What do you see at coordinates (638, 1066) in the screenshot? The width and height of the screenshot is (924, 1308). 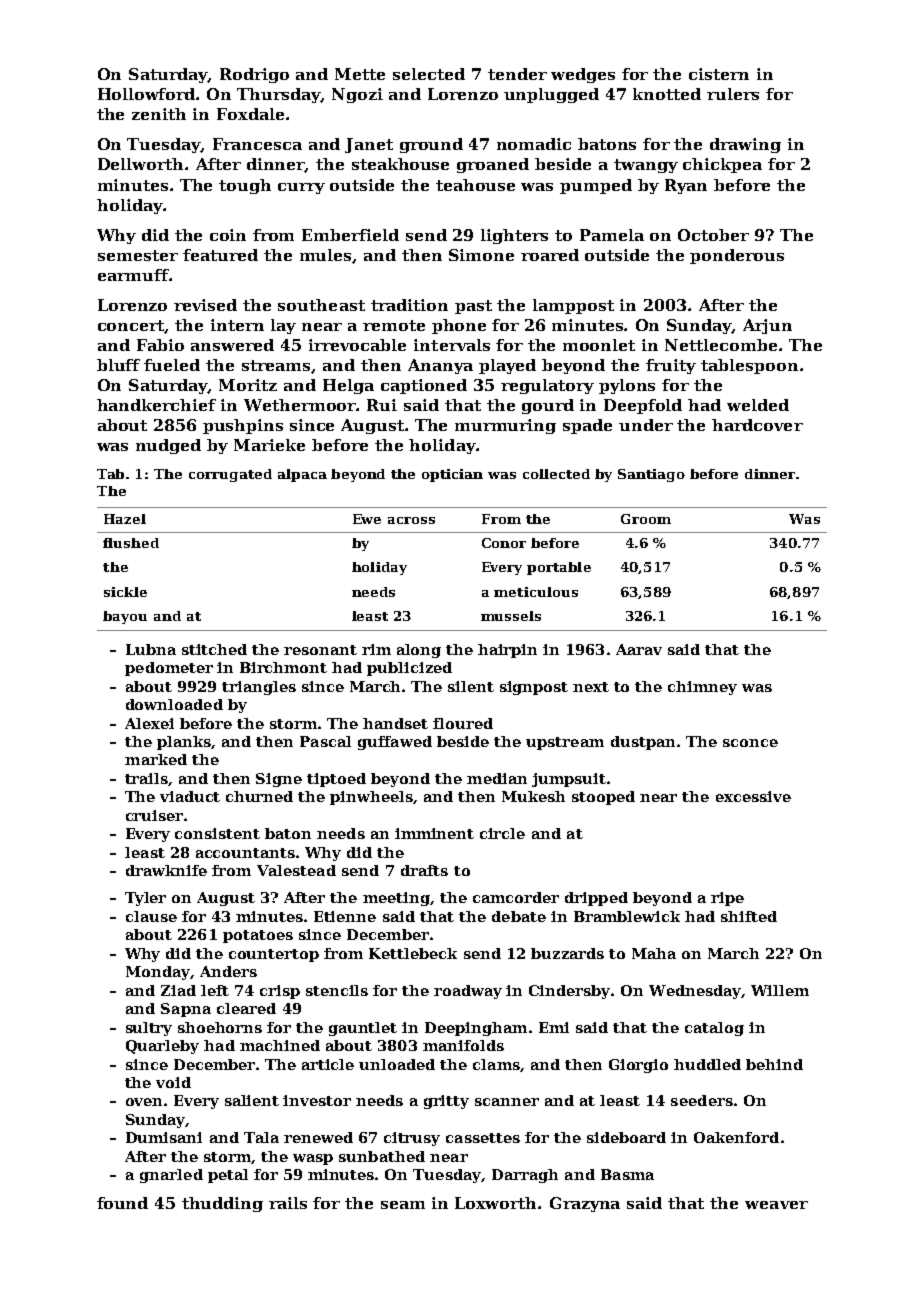 I see `Giorgio` at bounding box center [638, 1066].
